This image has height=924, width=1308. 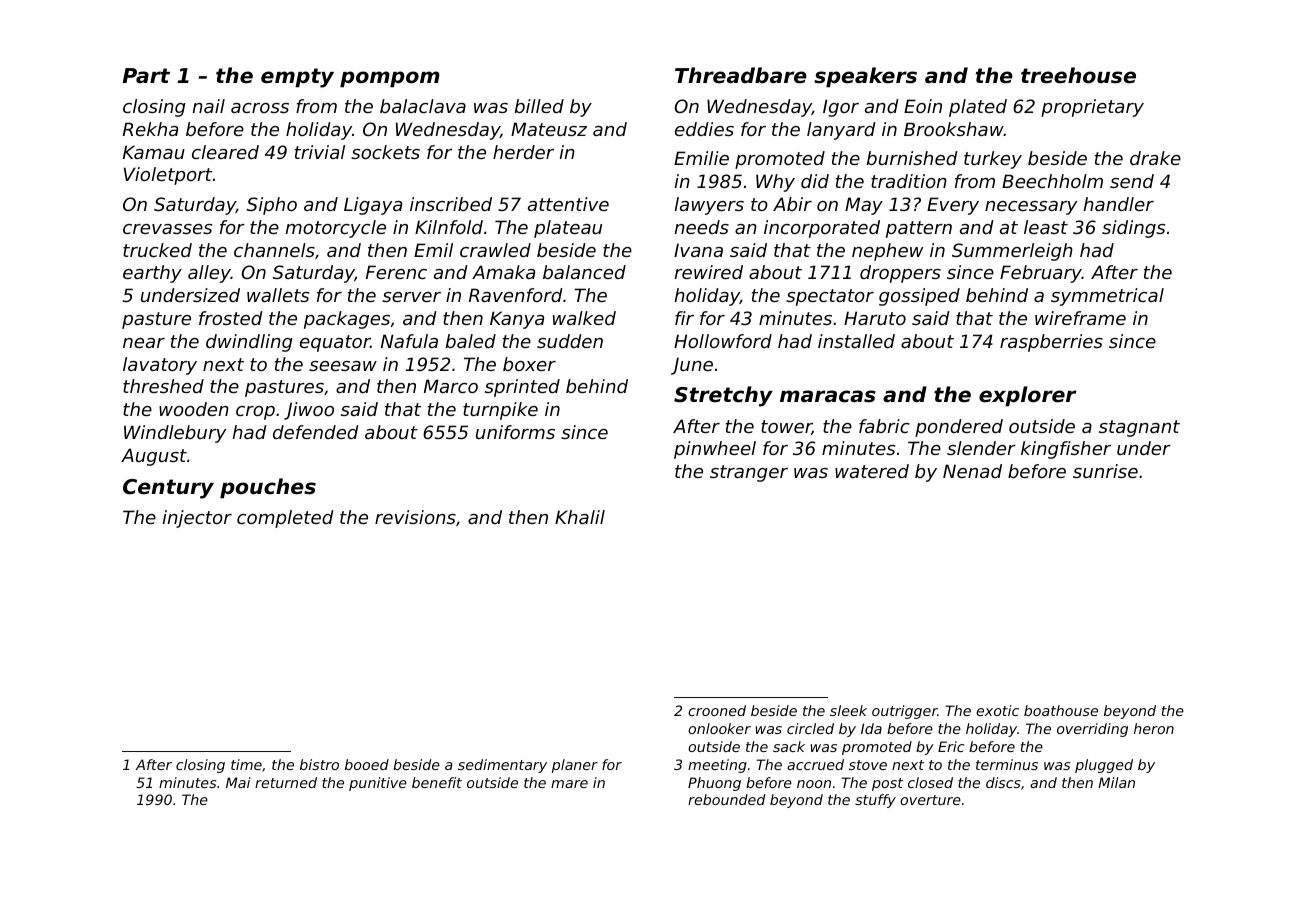 I want to click on Milan, so click(x=1116, y=782).
